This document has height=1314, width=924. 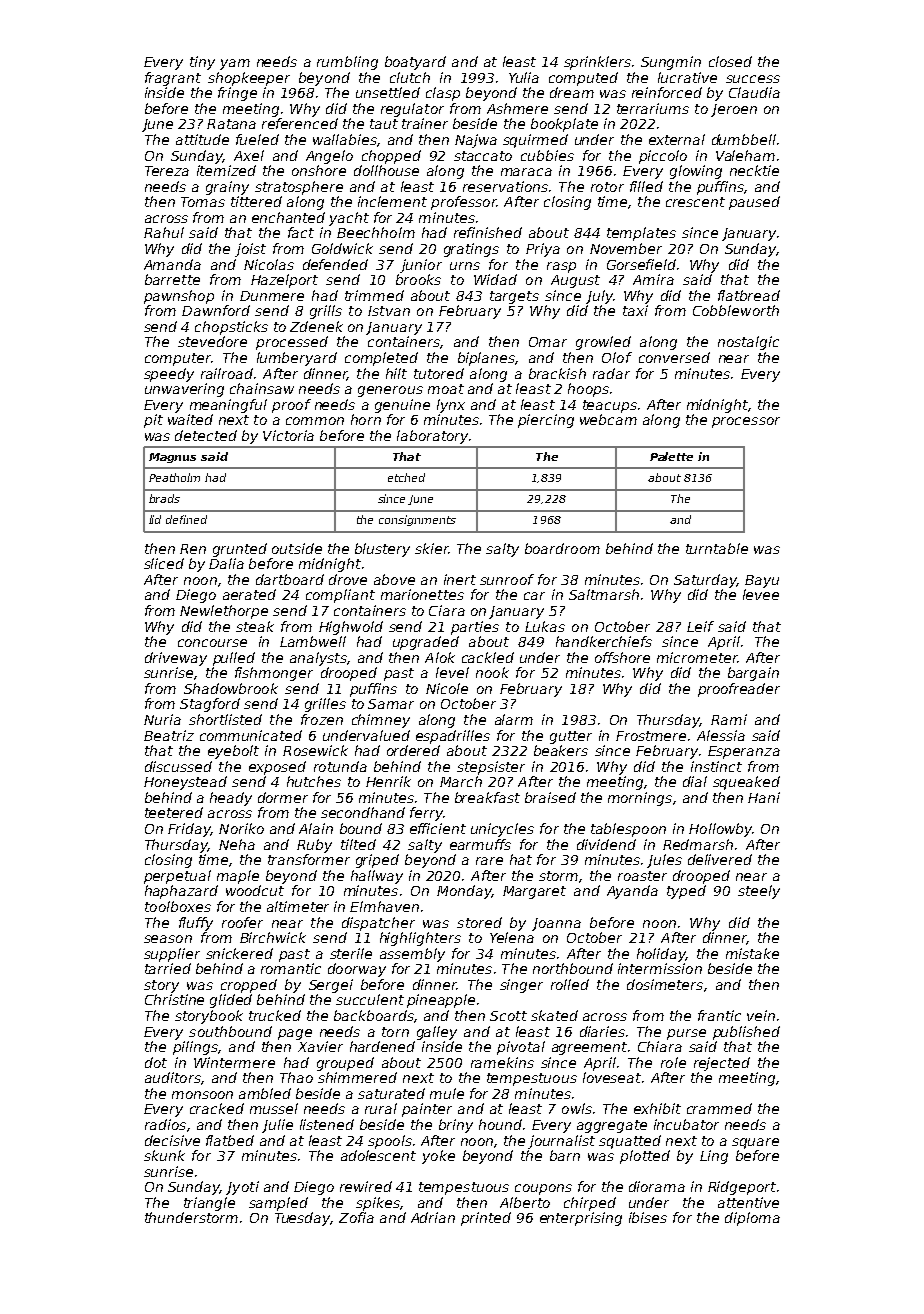 What do you see at coordinates (640, 799) in the document?
I see `mornings` at bounding box center [640, 799].
